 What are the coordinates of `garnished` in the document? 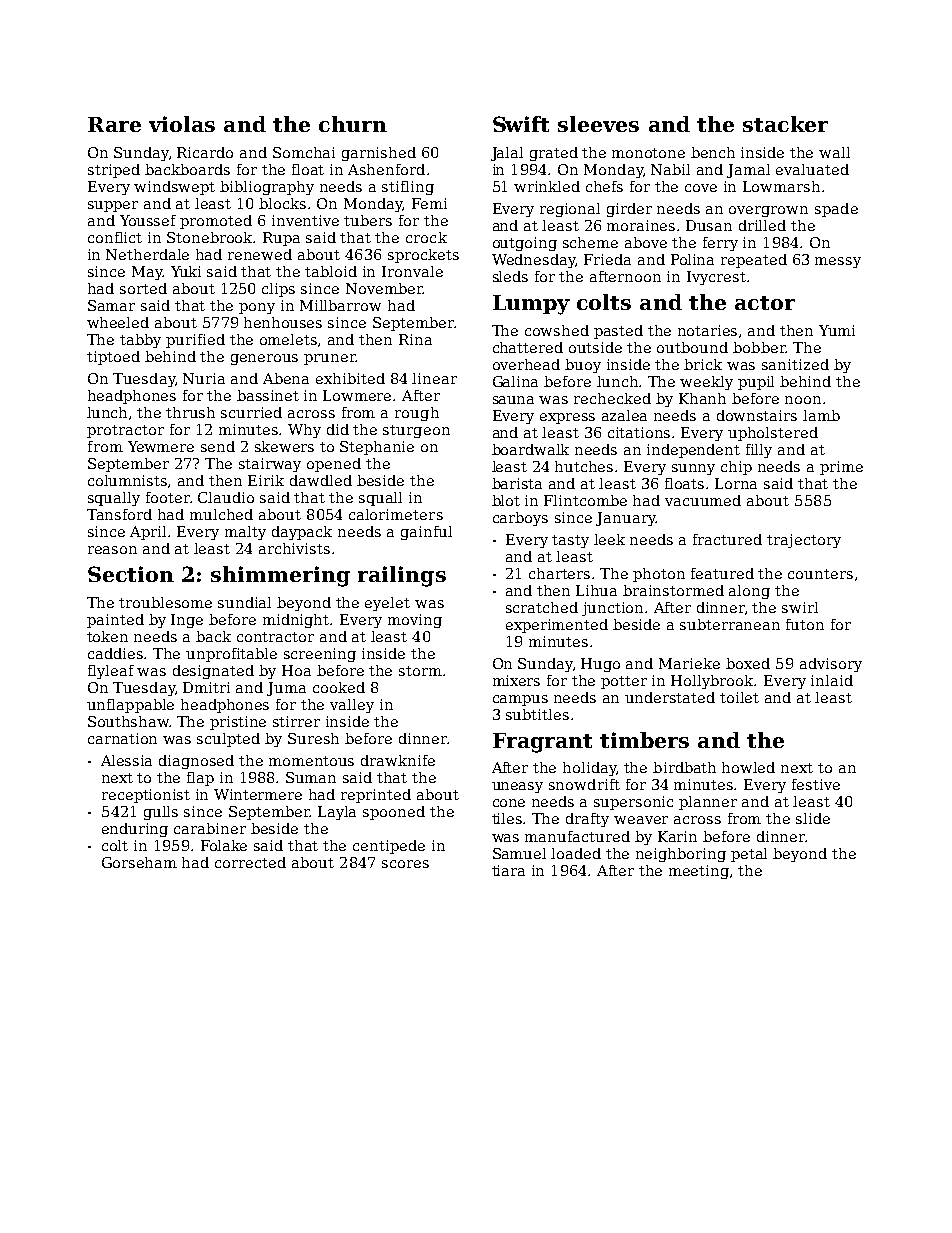 It's located at (379, 154).
